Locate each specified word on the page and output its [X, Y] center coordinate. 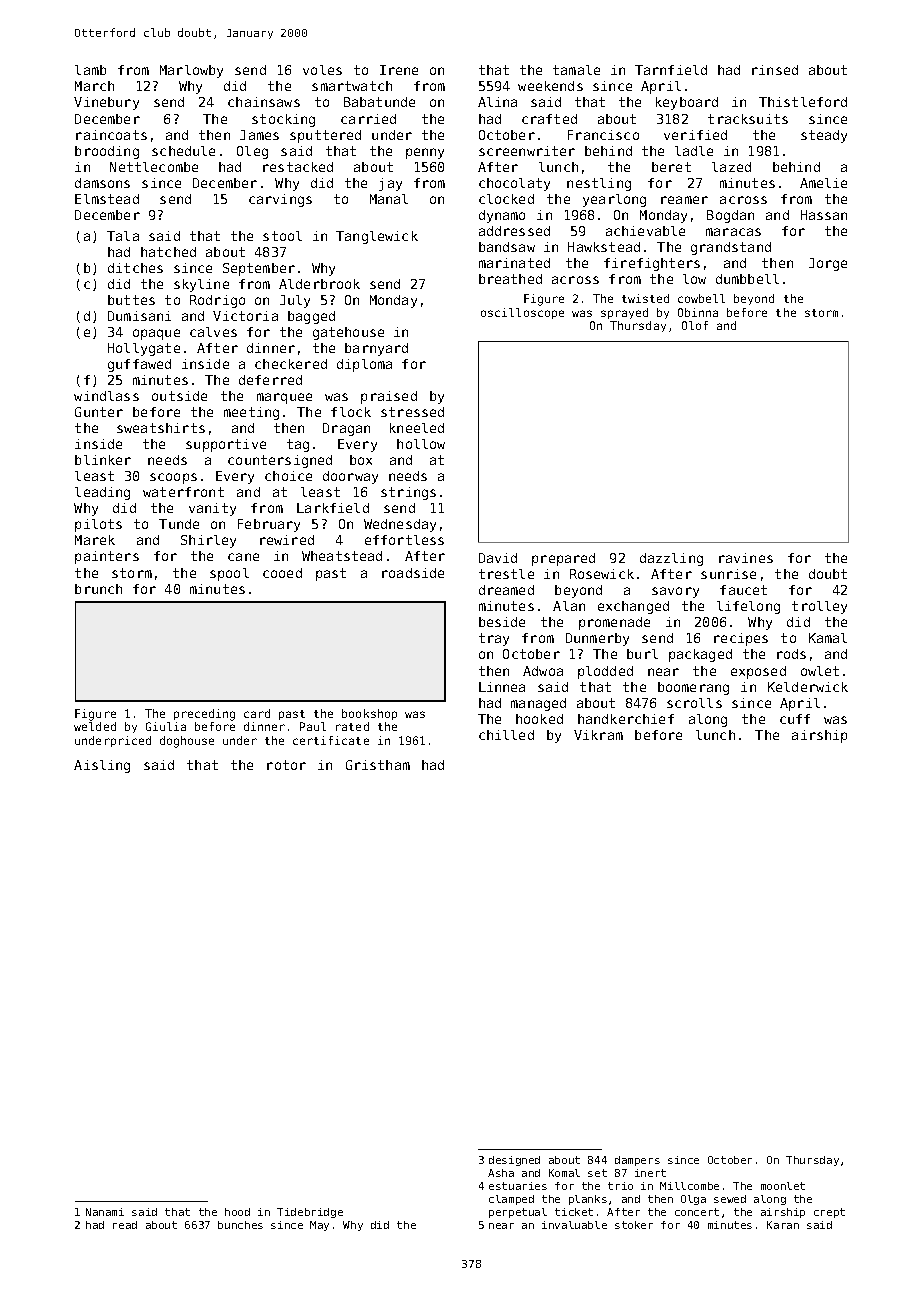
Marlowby [191, 71]
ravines [746, 558]
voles [322, 70]
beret [671, 167]
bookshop [369, 714]
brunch [98, 589]
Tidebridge [310, 1213]
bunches [240, 1225]
